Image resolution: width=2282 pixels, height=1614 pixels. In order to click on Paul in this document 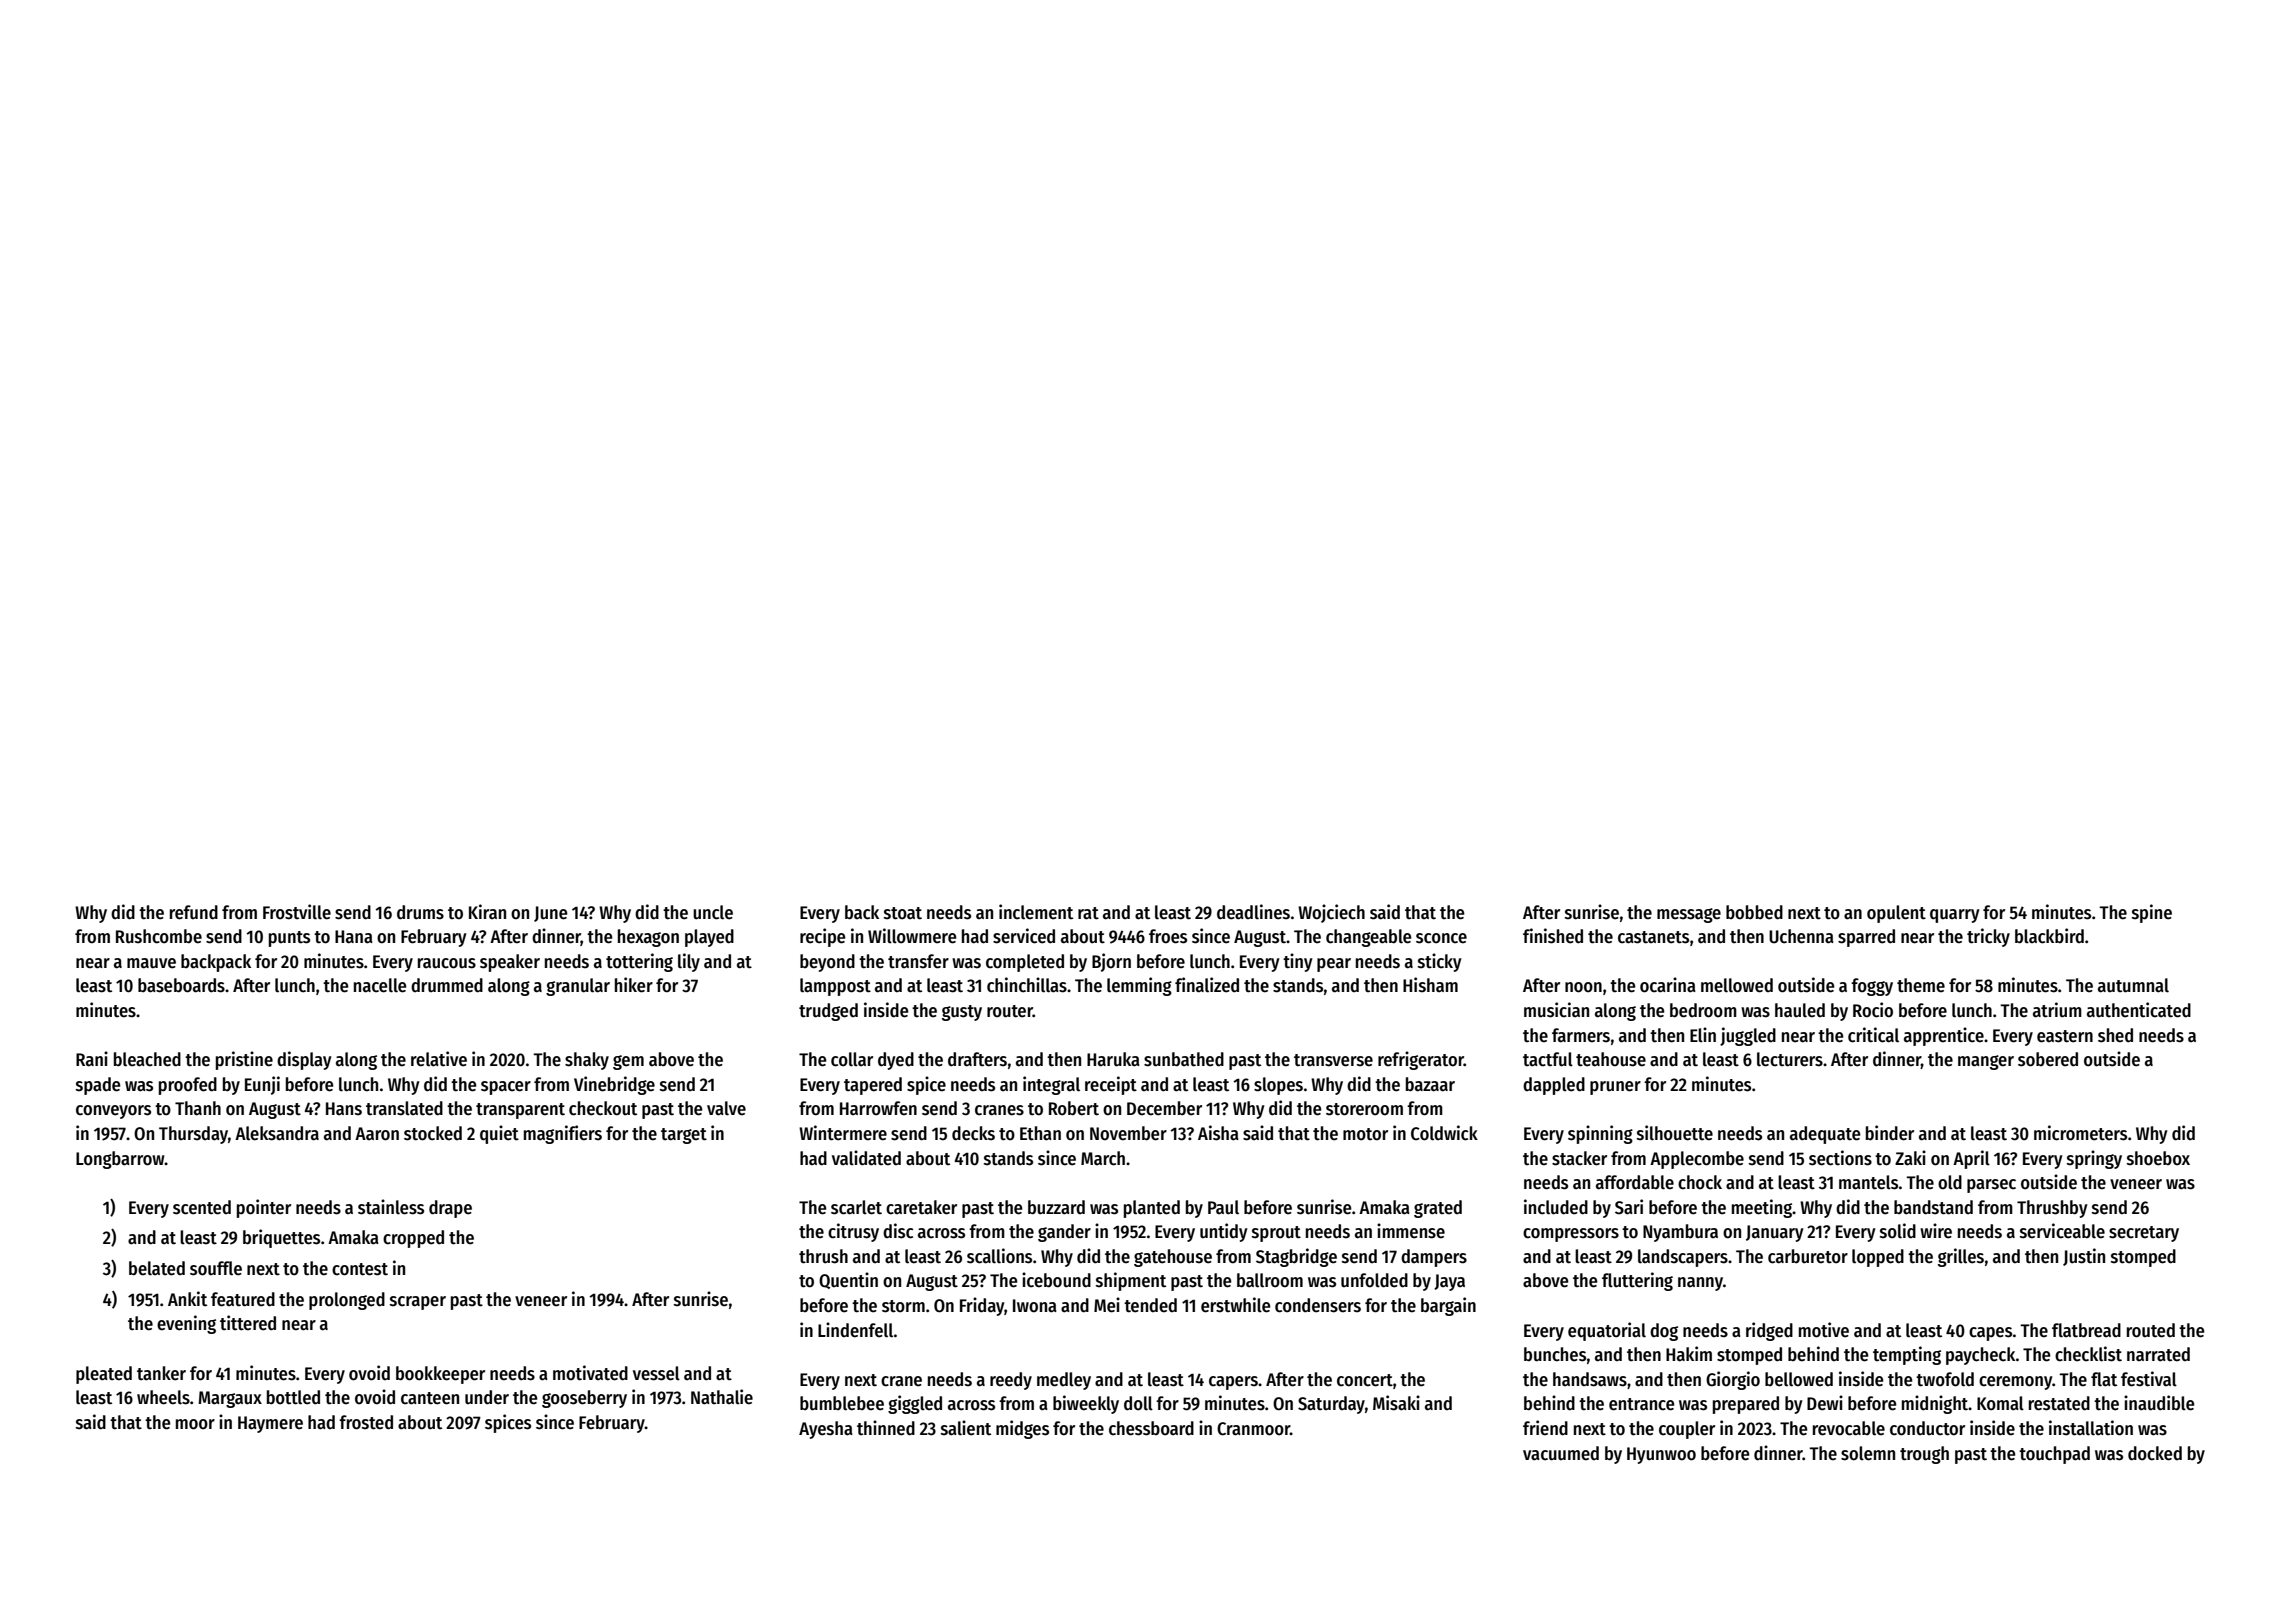, I will do `click(1223, 1207)`.
